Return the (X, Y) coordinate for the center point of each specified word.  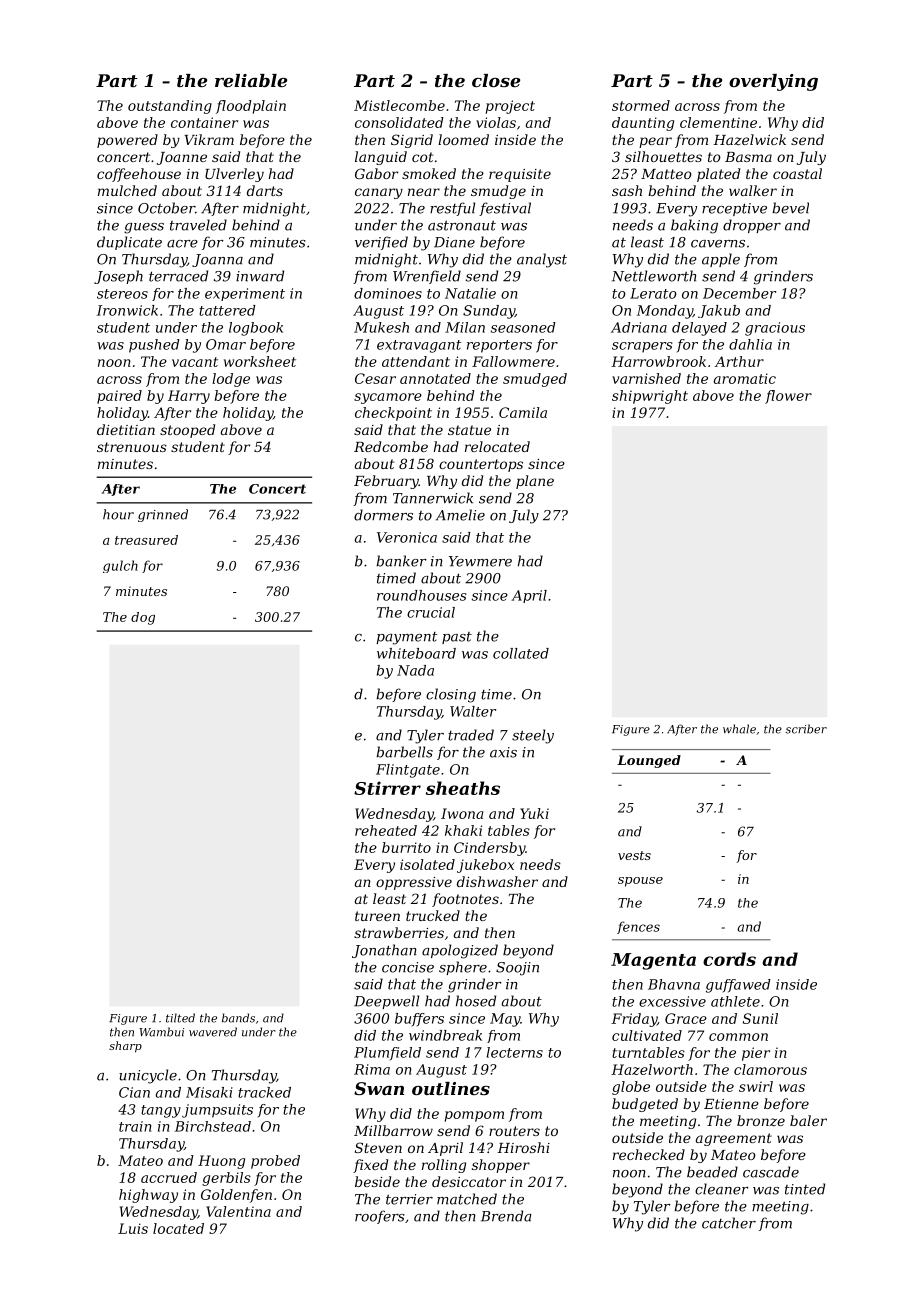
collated (521, 653)
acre (182, 244)
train (135, 1126)
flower (788, 397)
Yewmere (480, 561)
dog (143, 618)
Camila (523, 412)
